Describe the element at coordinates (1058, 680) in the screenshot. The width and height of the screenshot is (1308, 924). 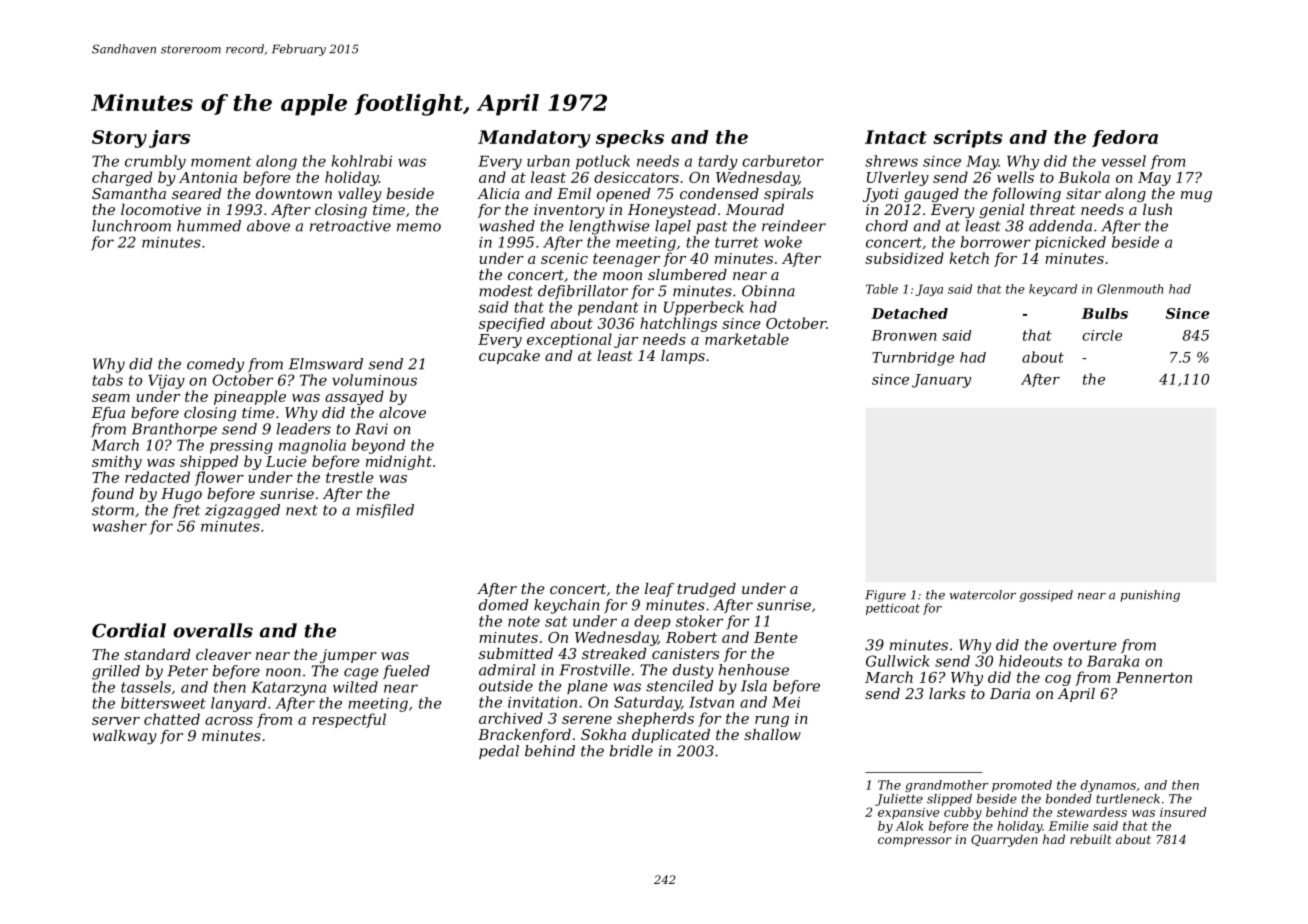
I see `cog` at that location.
